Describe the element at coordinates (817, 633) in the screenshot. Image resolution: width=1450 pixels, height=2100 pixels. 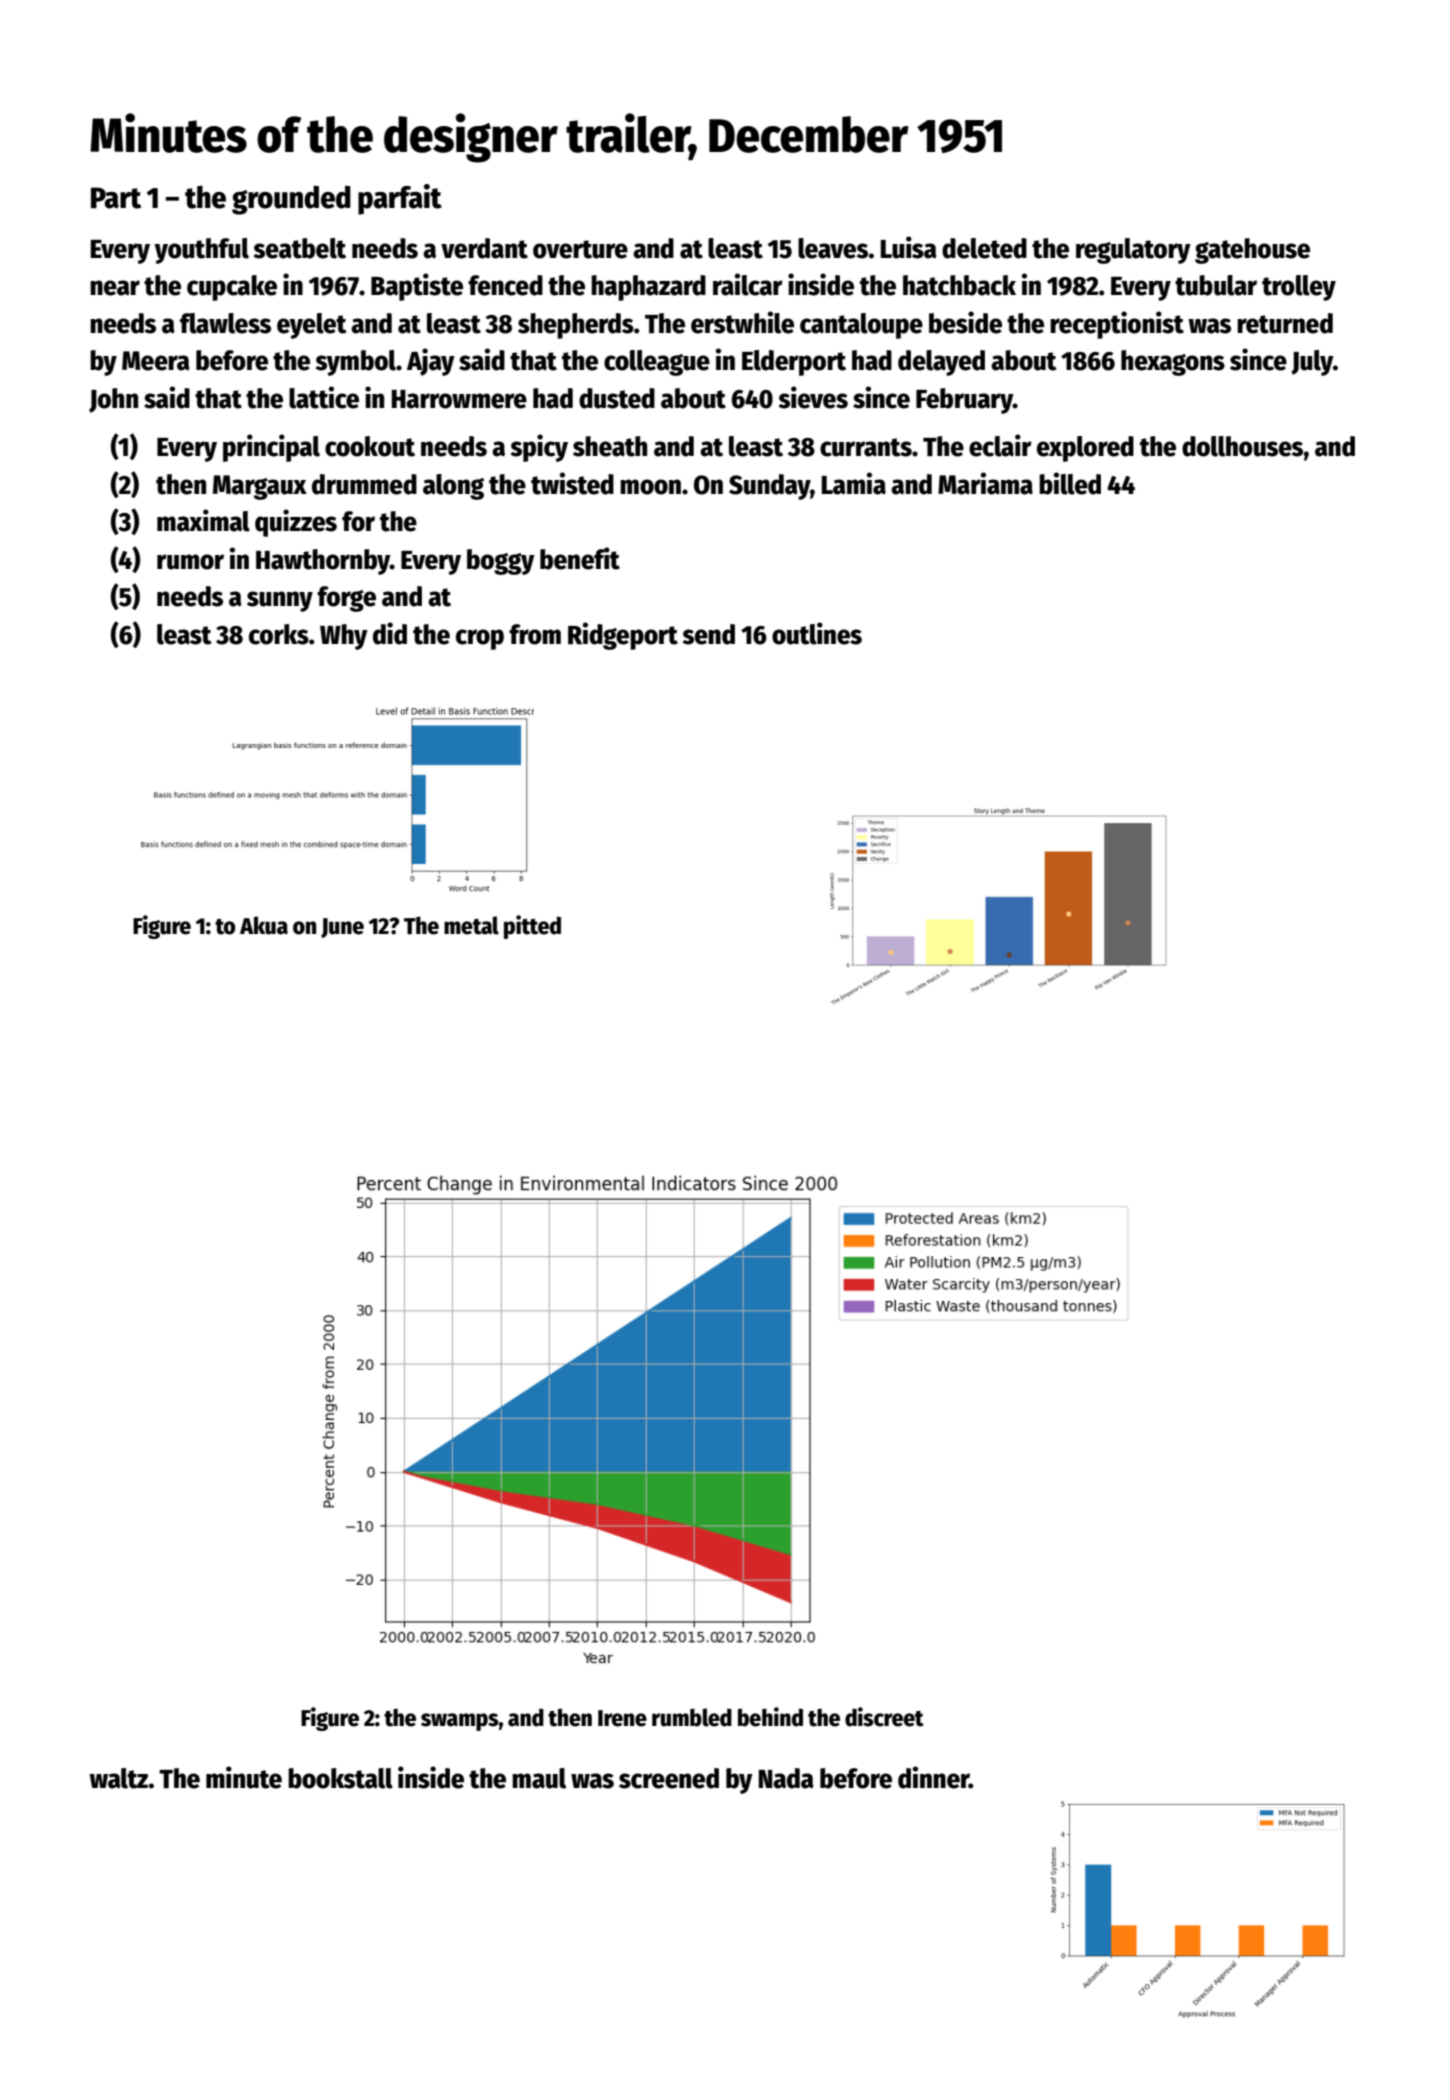
I see `outlines` at that location.
